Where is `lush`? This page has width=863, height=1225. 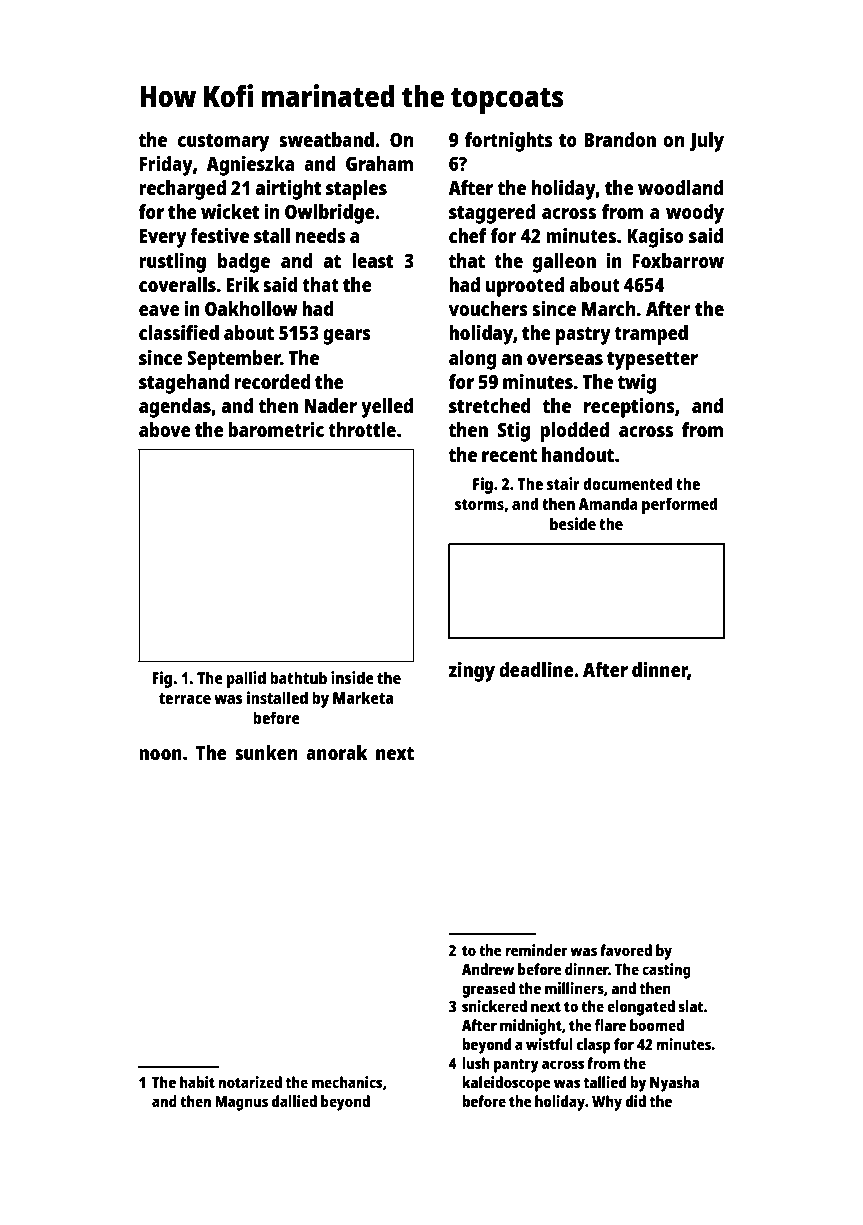 lush is located at coordinates (476, 1063).
